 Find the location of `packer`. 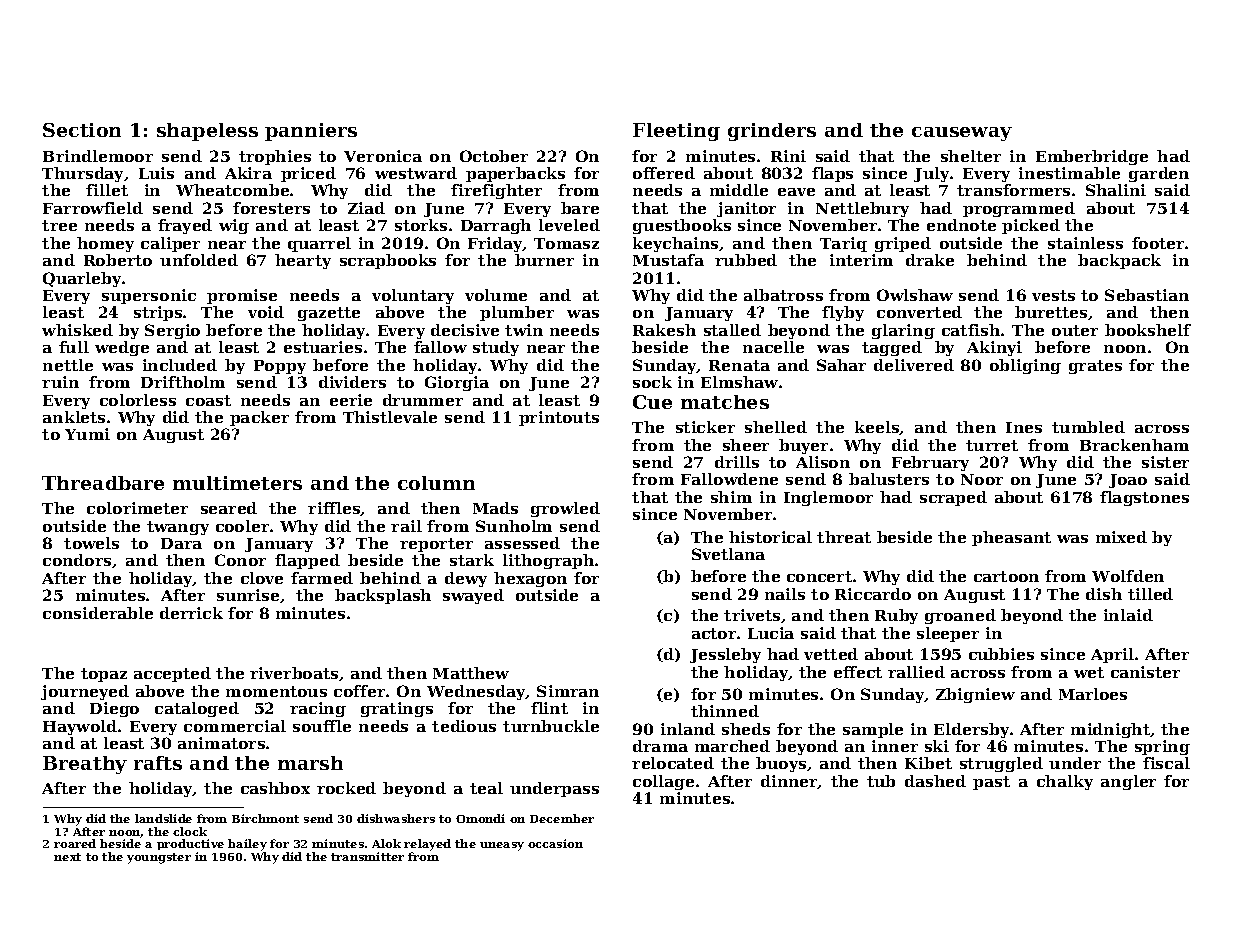

packer is located at coordinates (259, 418).
